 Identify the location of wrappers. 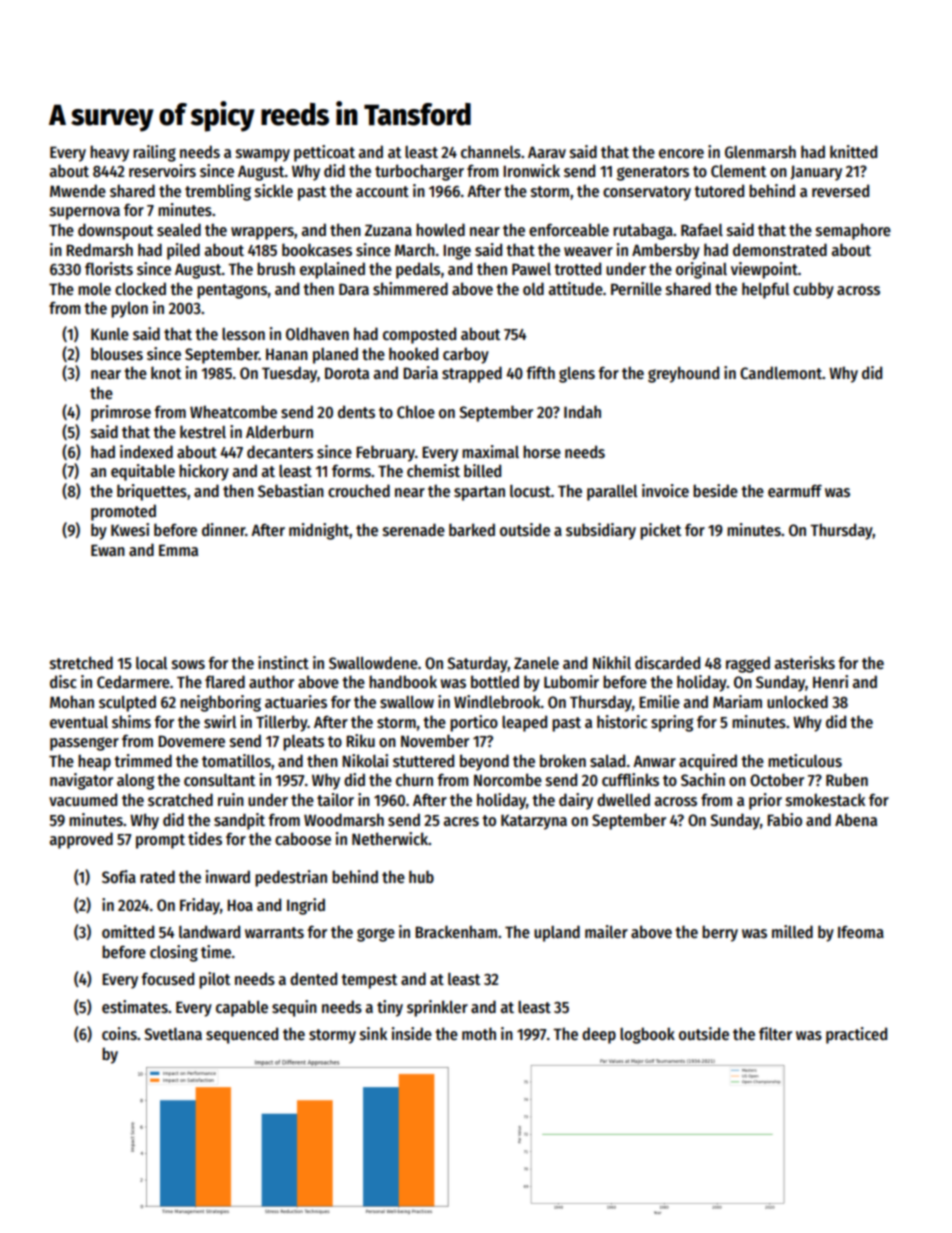
(262, 233).
